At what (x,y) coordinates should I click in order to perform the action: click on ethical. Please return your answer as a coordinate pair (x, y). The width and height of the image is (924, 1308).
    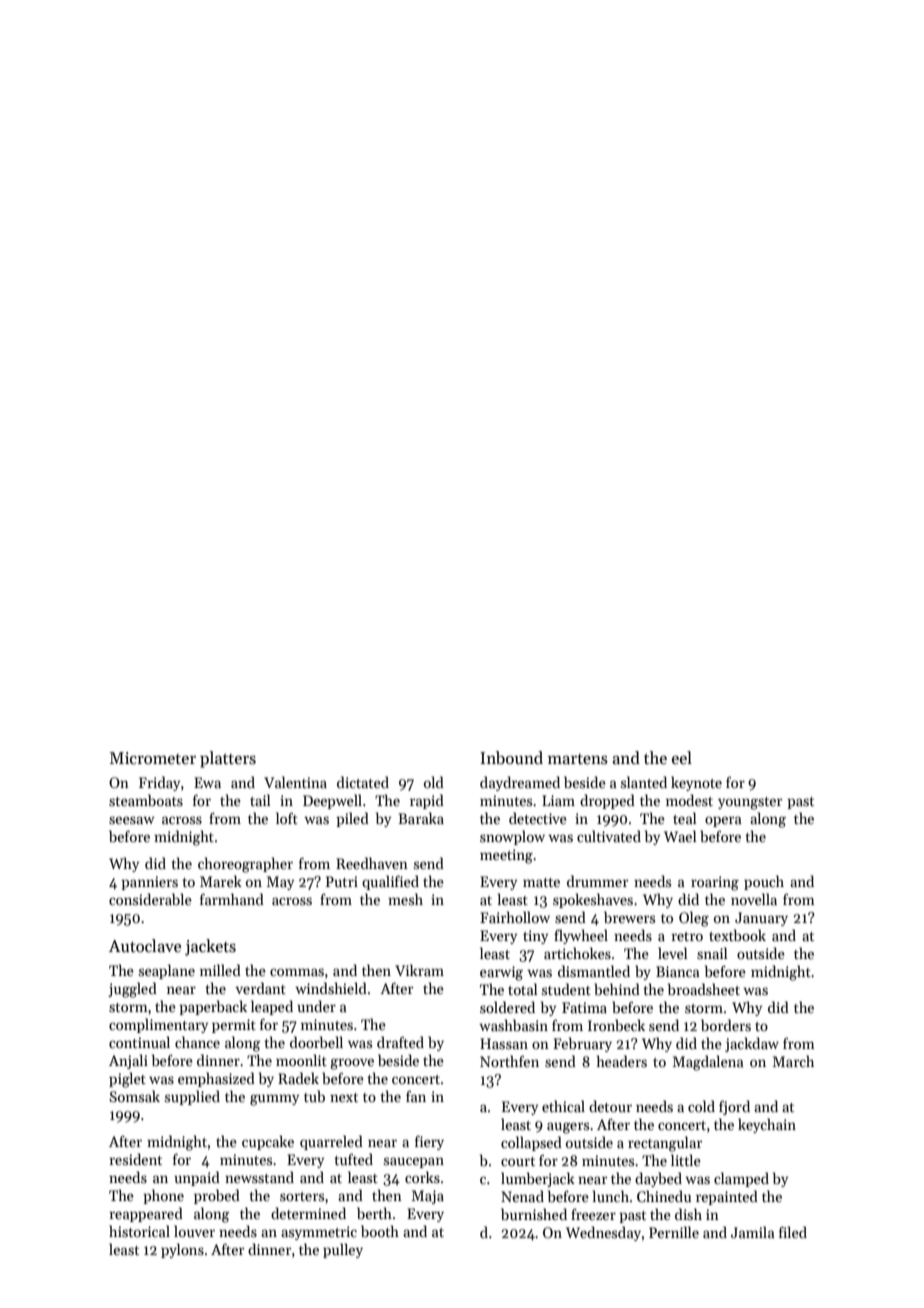
    Looking at the image, I should click on (563, 1106).
